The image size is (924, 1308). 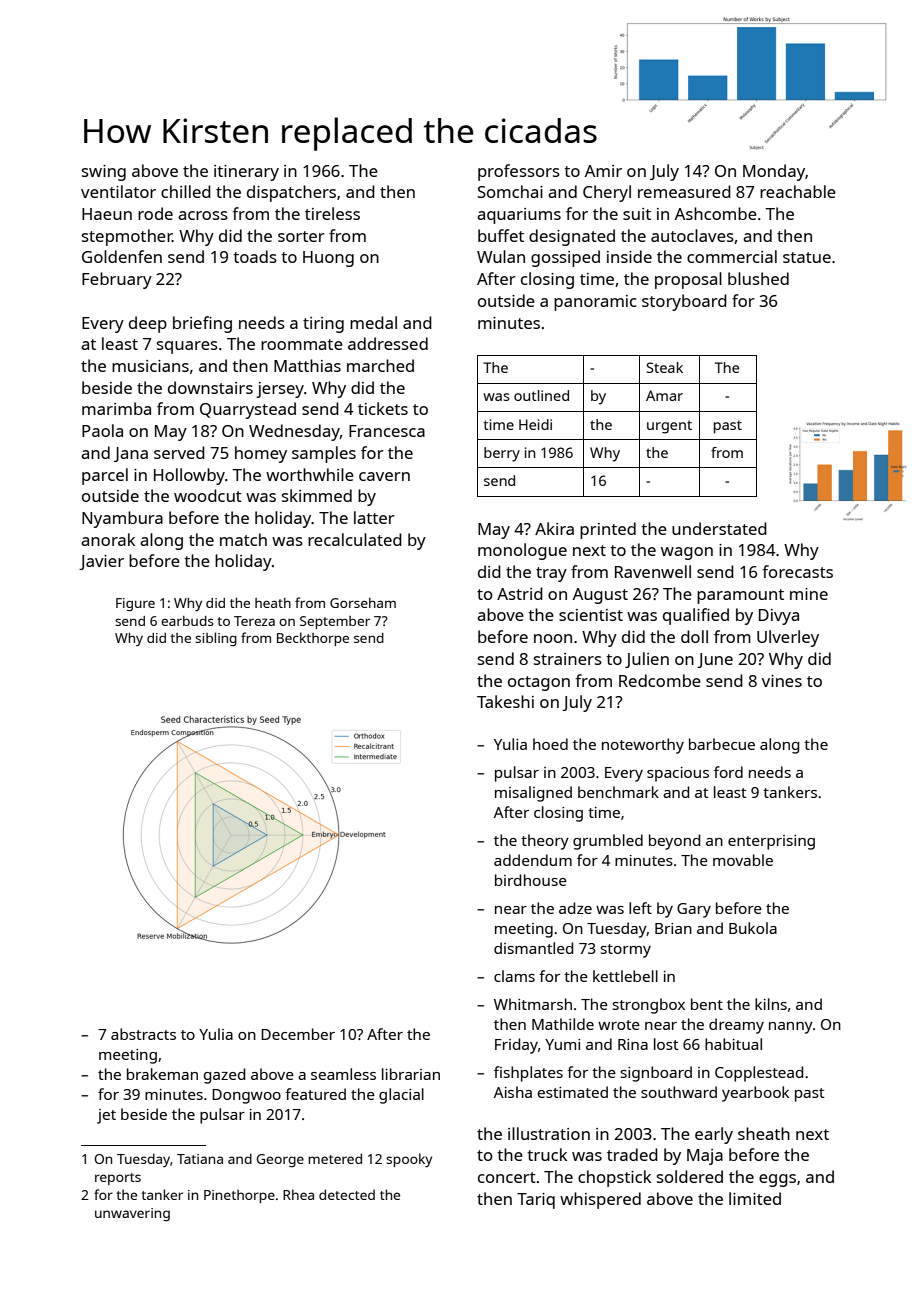 What do you see at coordinates (203, 215) in the screenshot?
I see `across` at bounding box center [203, 215].
